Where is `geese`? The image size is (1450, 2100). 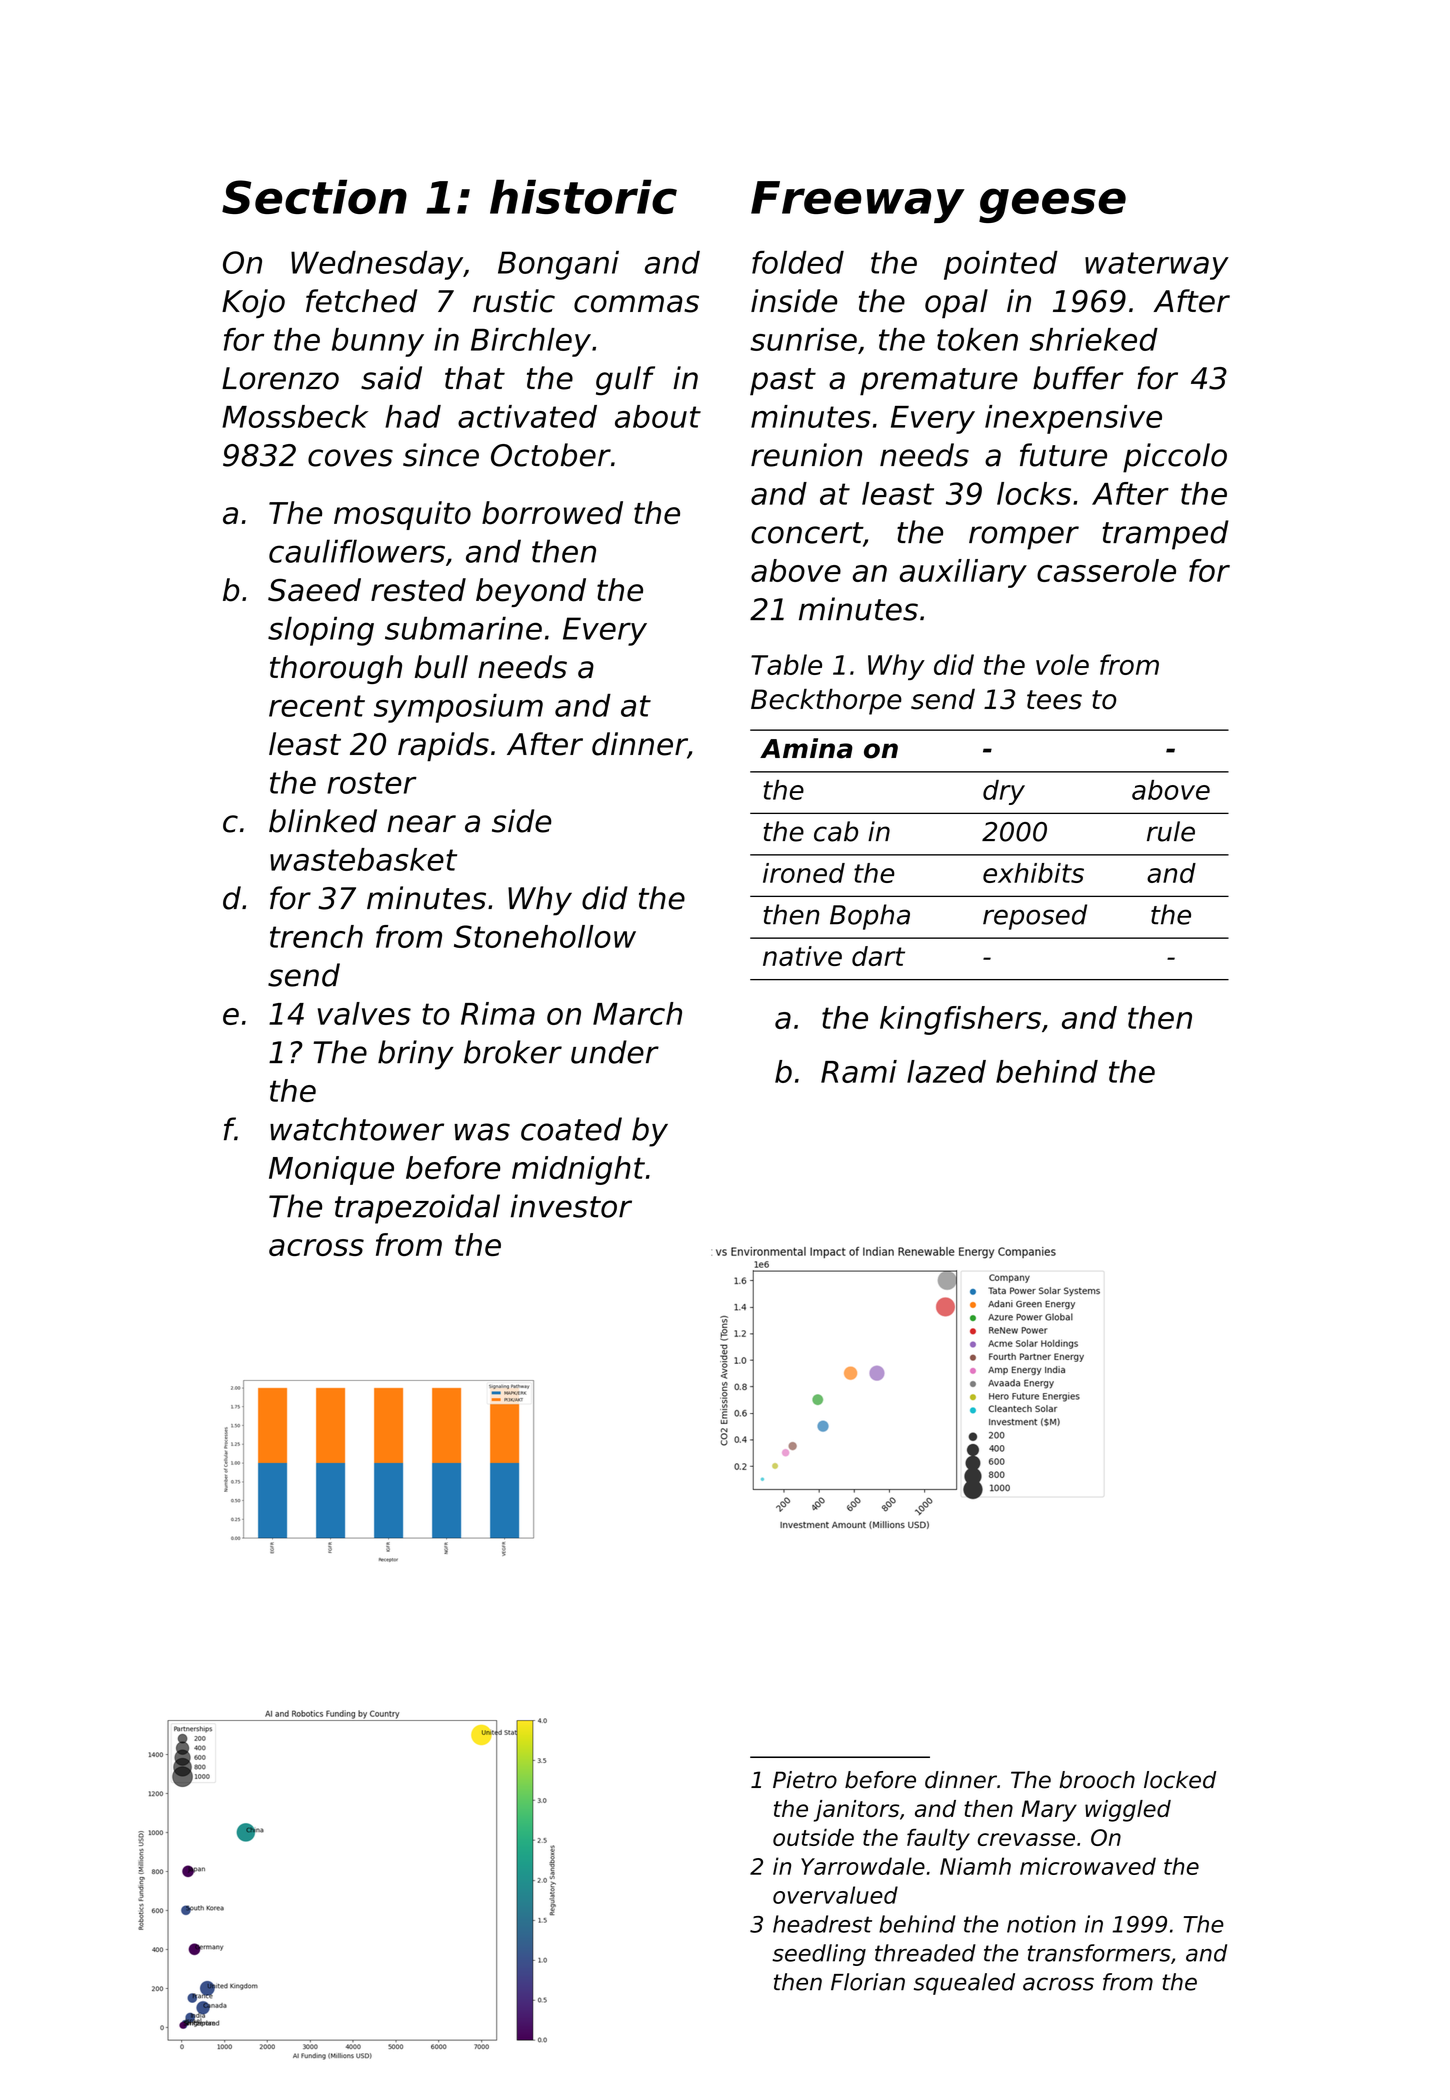
geese is located at coordinates (1052, 205).
